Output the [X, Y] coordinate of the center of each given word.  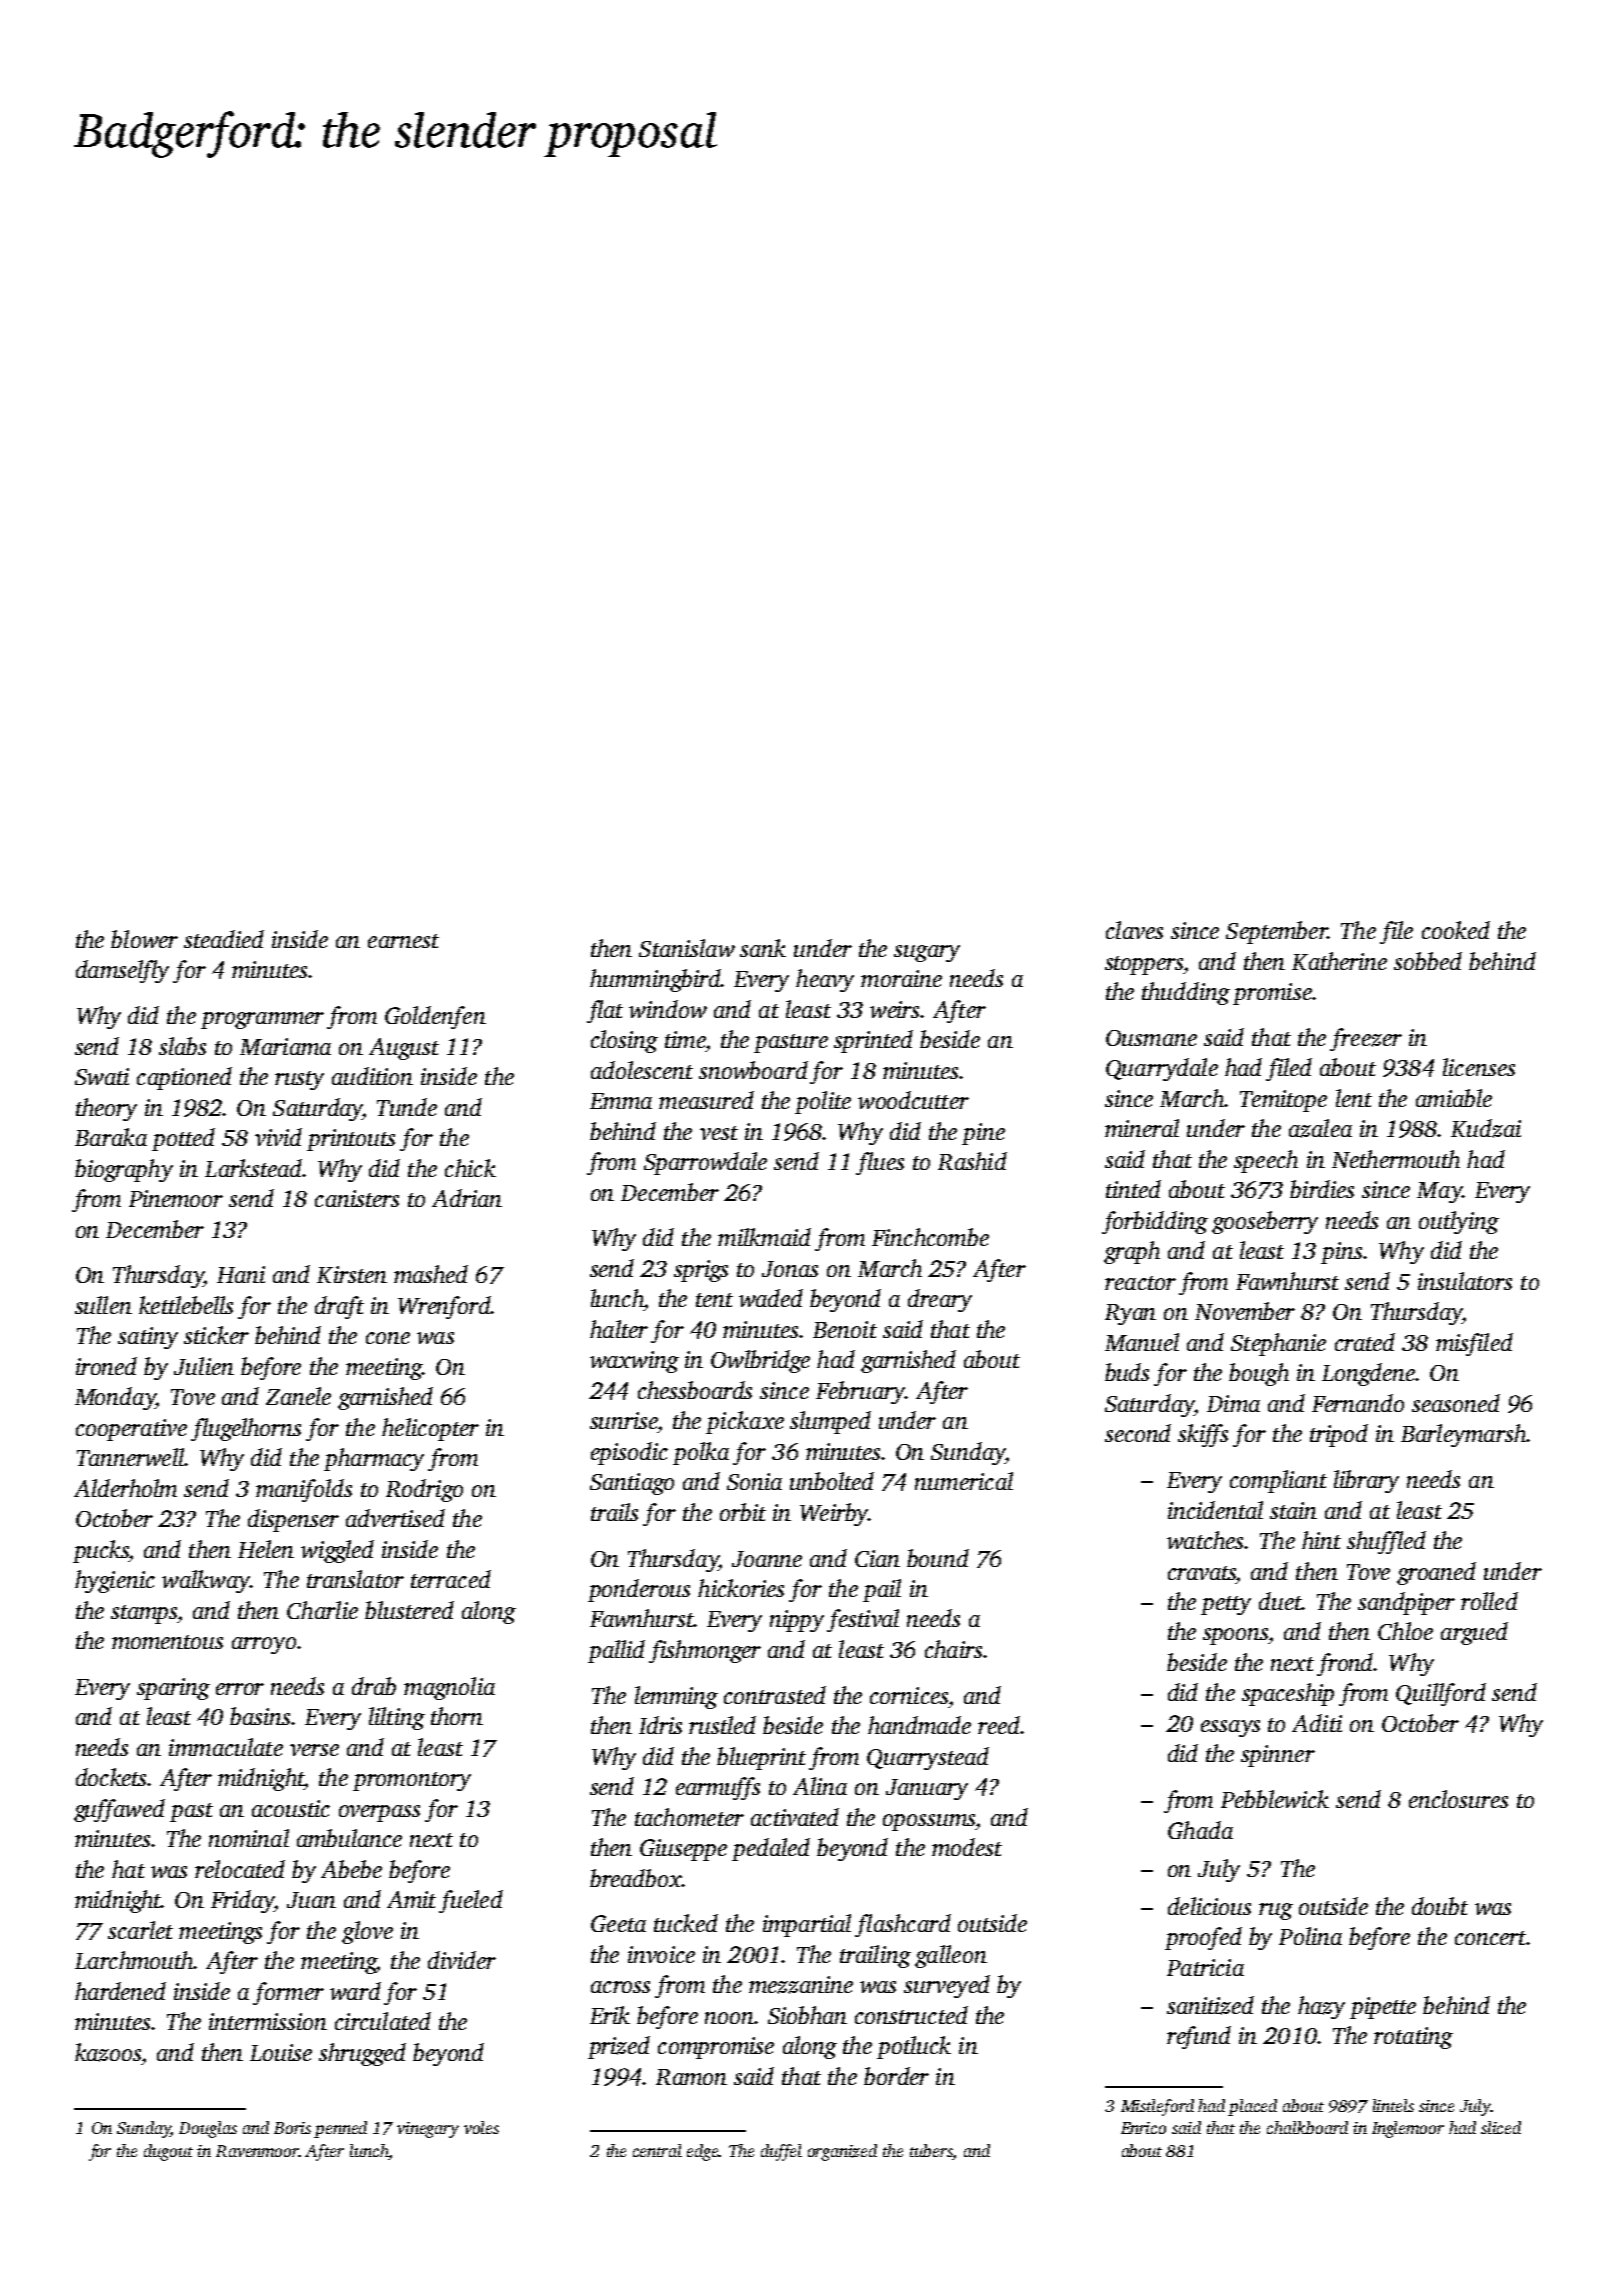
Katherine [1339, 961]
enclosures [1458, 1799]
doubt [1440, 1906]
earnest [403, 941]
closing [624, 1041]
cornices [909, 1695]
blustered [409, 1610]
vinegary [428, 2130]
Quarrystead [928, 1758]
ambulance [349, 1838]
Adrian [467, 1198]
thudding [1186, 993]
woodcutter [913, 1100]
